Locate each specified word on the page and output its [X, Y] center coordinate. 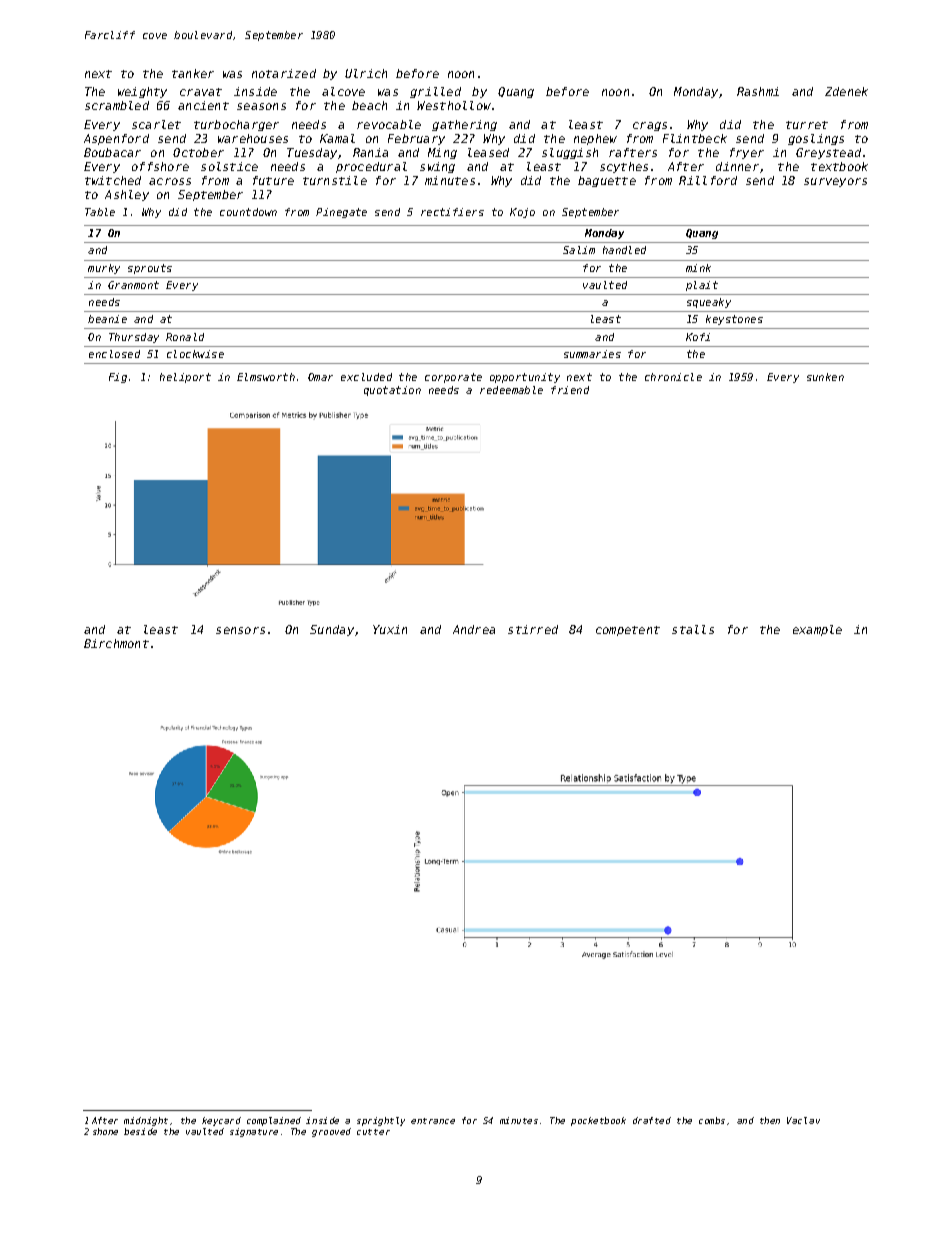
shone [105, 1131]
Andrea [474, 629]
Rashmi [758, 91]
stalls [693, 629]
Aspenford [116, 139]
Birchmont [116, 643]
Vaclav [803, 1120]
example [817, 630]
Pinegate [341, 213]
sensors [240, 630]
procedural [371, 167]
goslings [816, 139]
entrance [433, 1121]
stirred [533, 629]
